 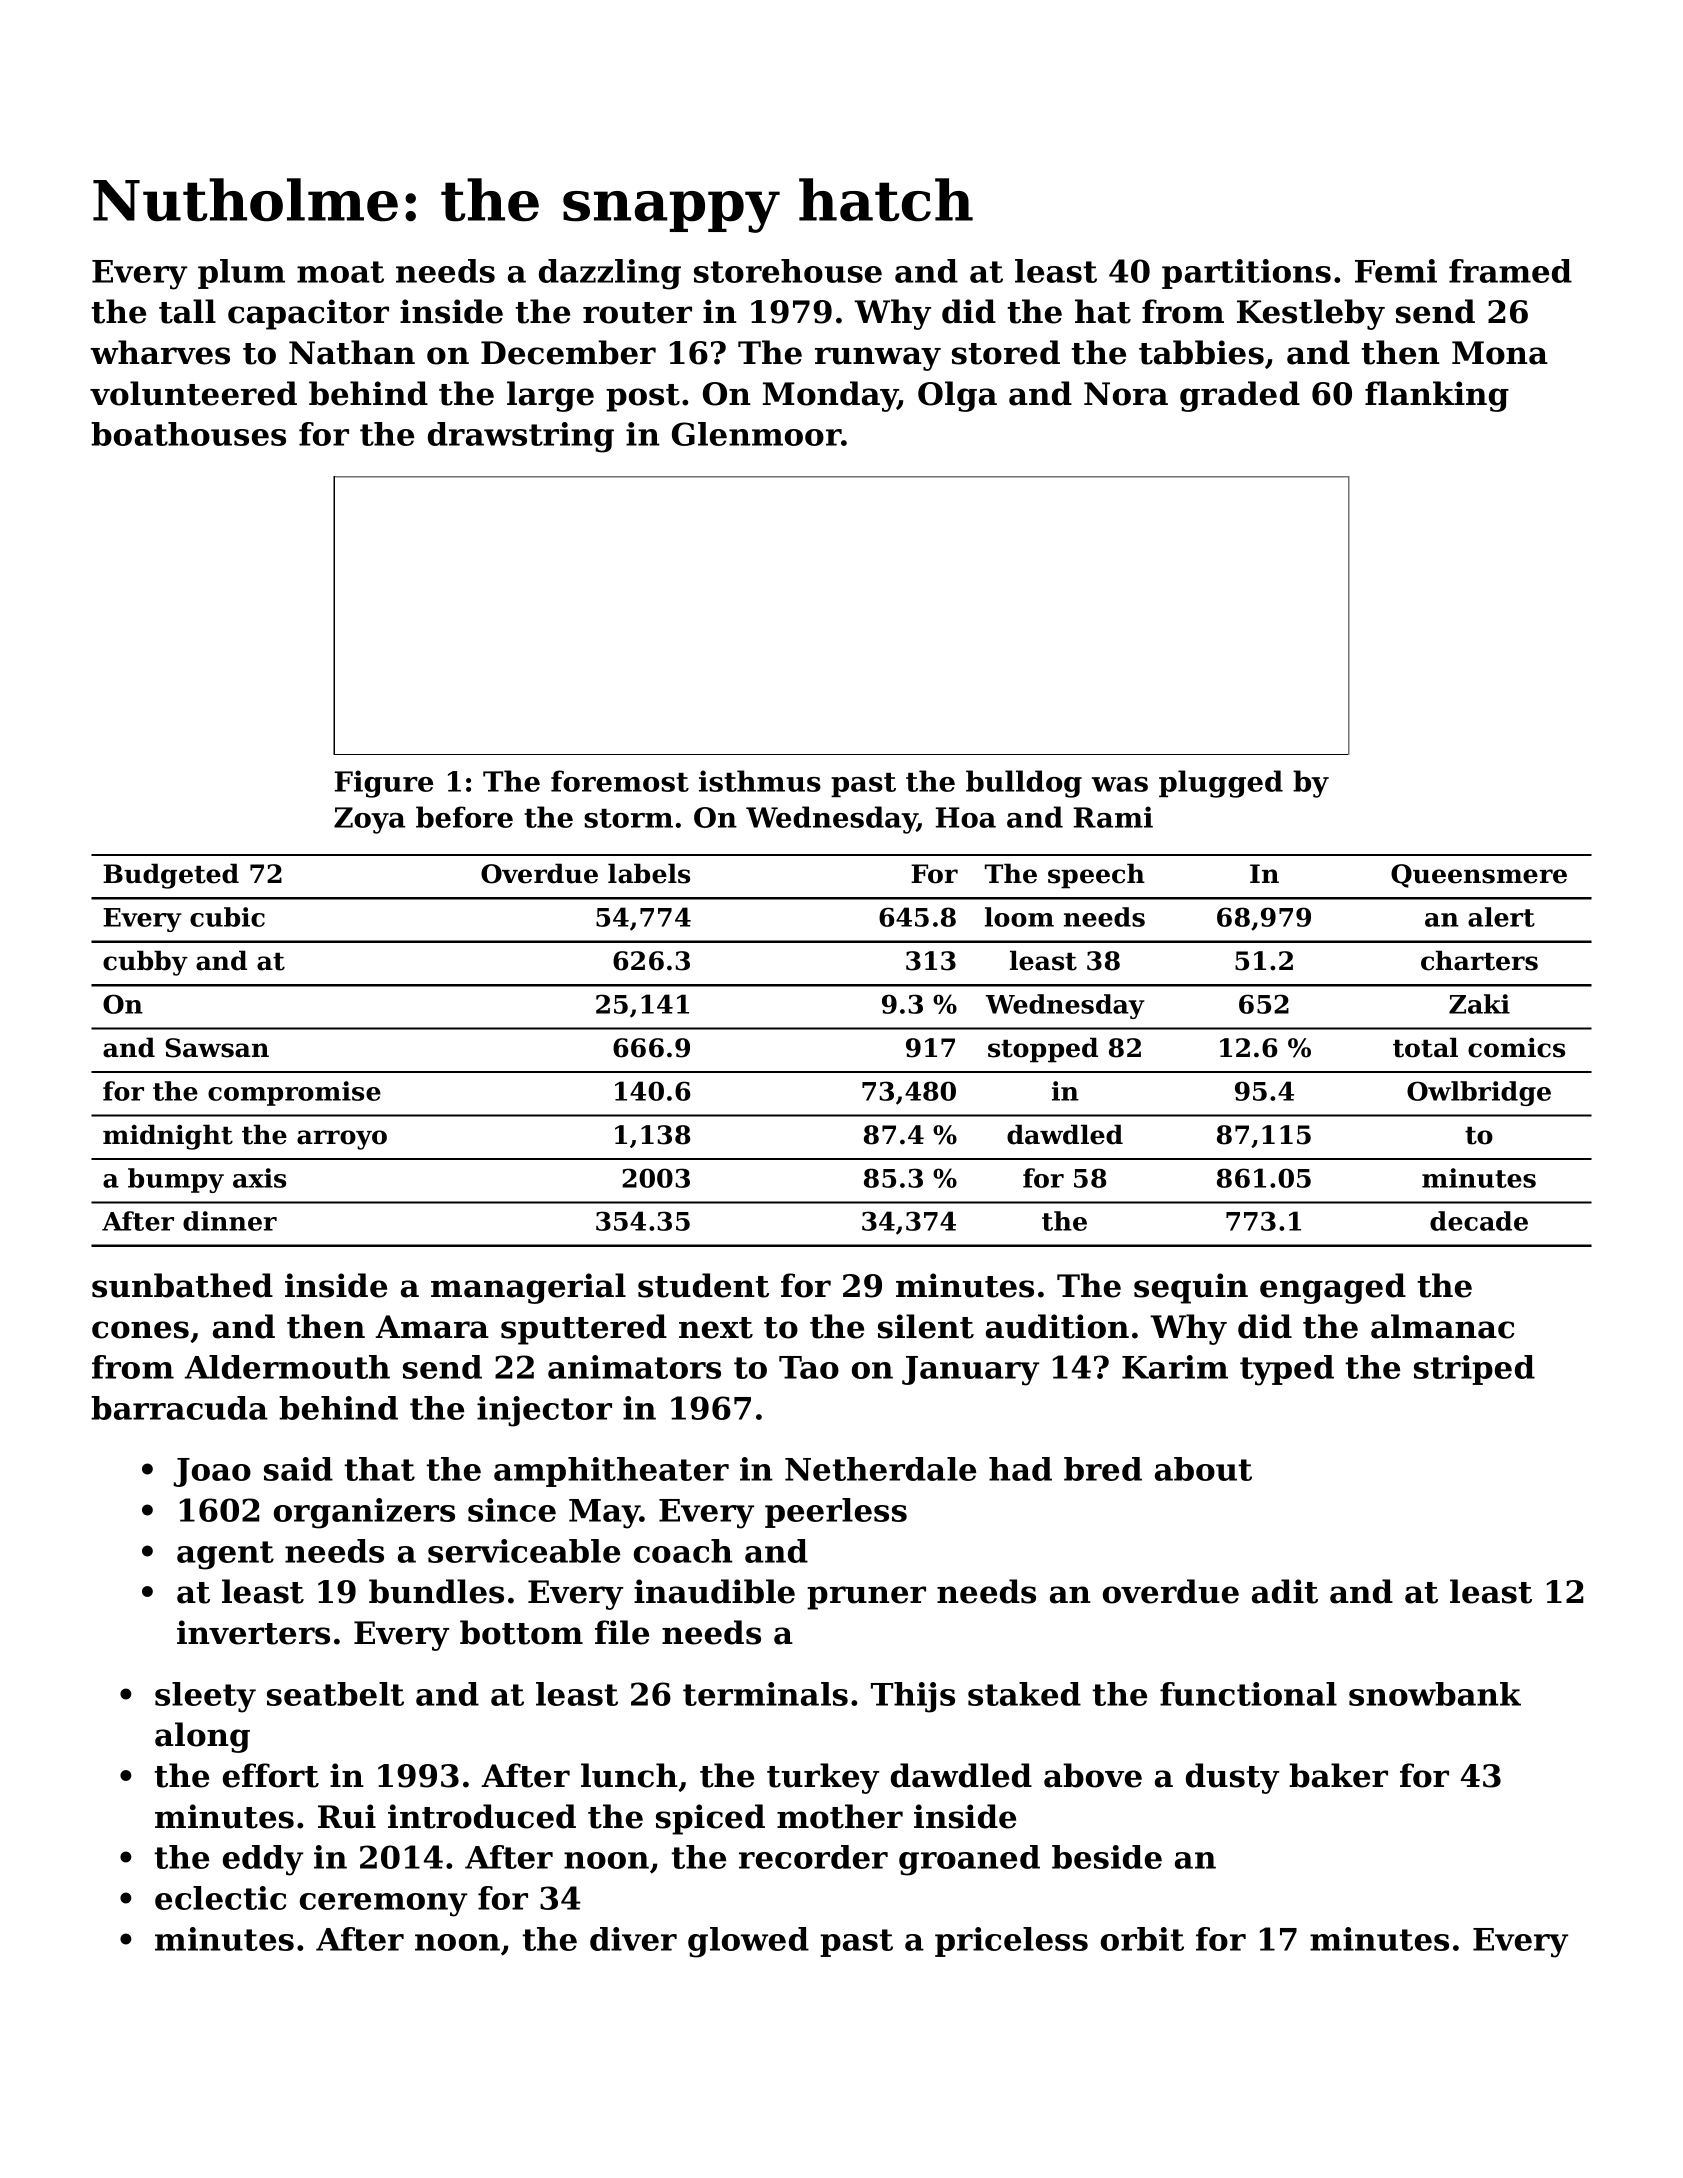 What do you see at coordinates (432, 1327) in the screenshot?
I see `Amara` at bounding box center [432, 1327].
